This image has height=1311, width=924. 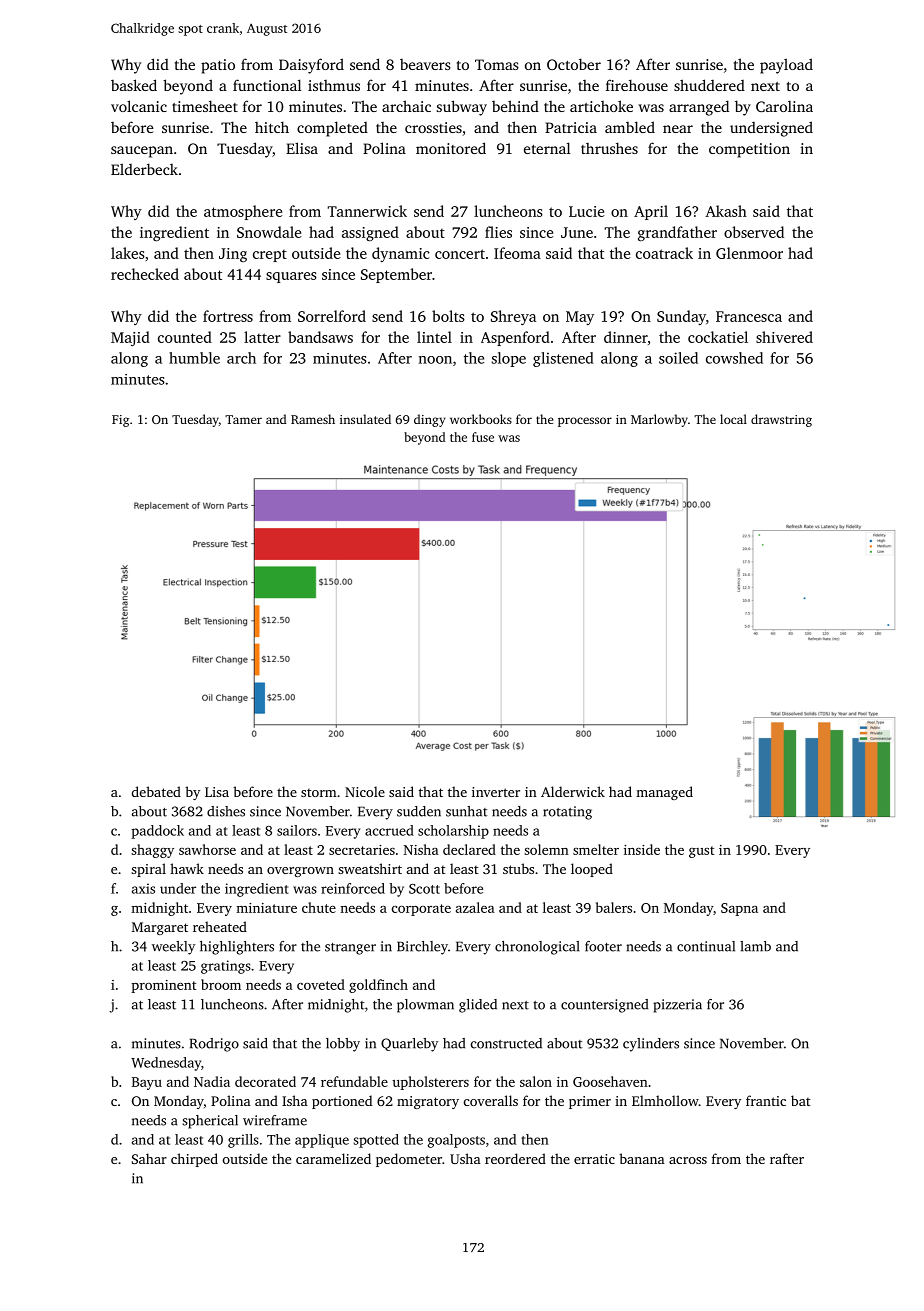 What do you see at coordinates (451, 148) in the image?
I see `monitored` at bounding box center [451, 148].
